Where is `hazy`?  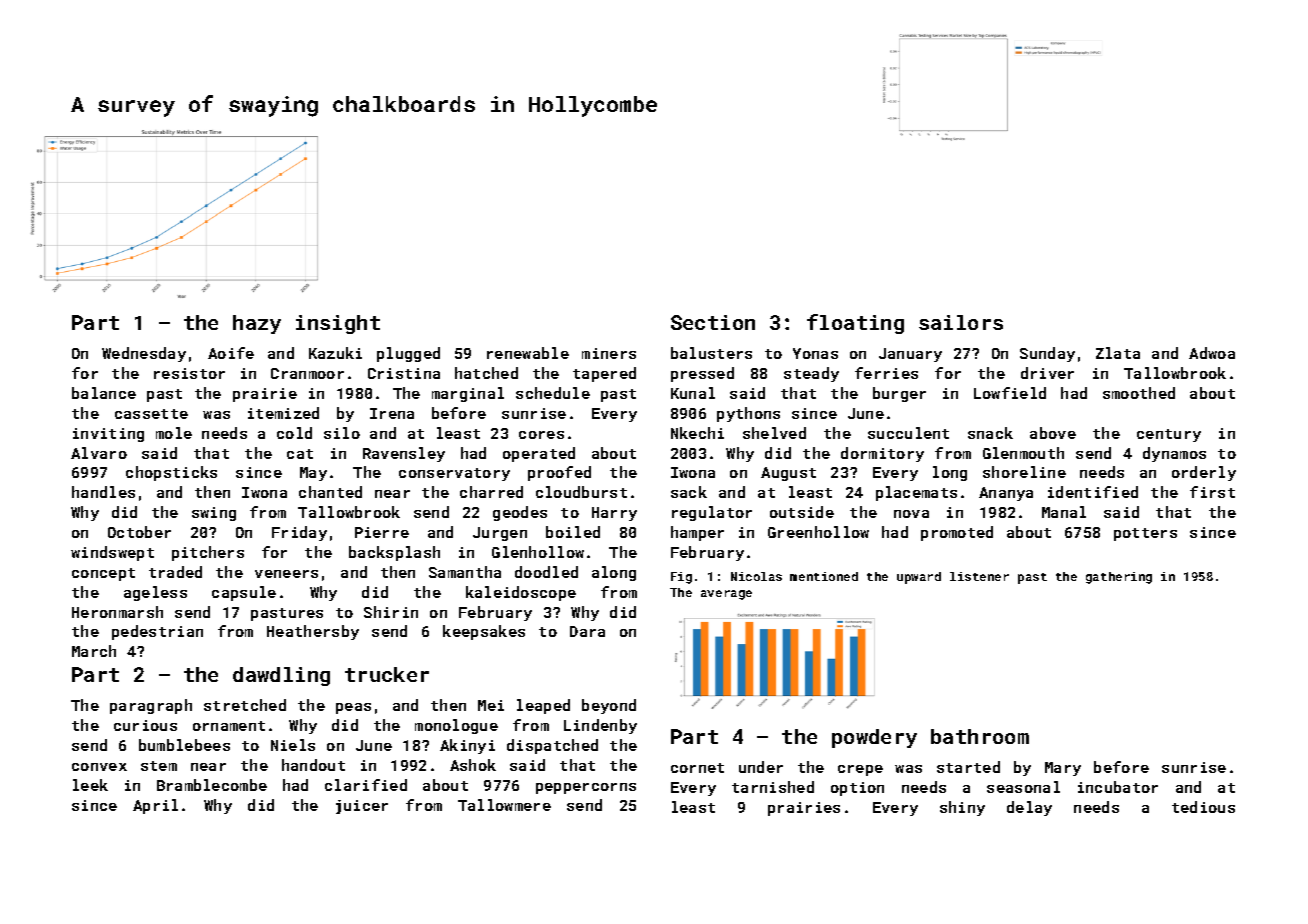
hazy is located at coordinates (257, 324).
